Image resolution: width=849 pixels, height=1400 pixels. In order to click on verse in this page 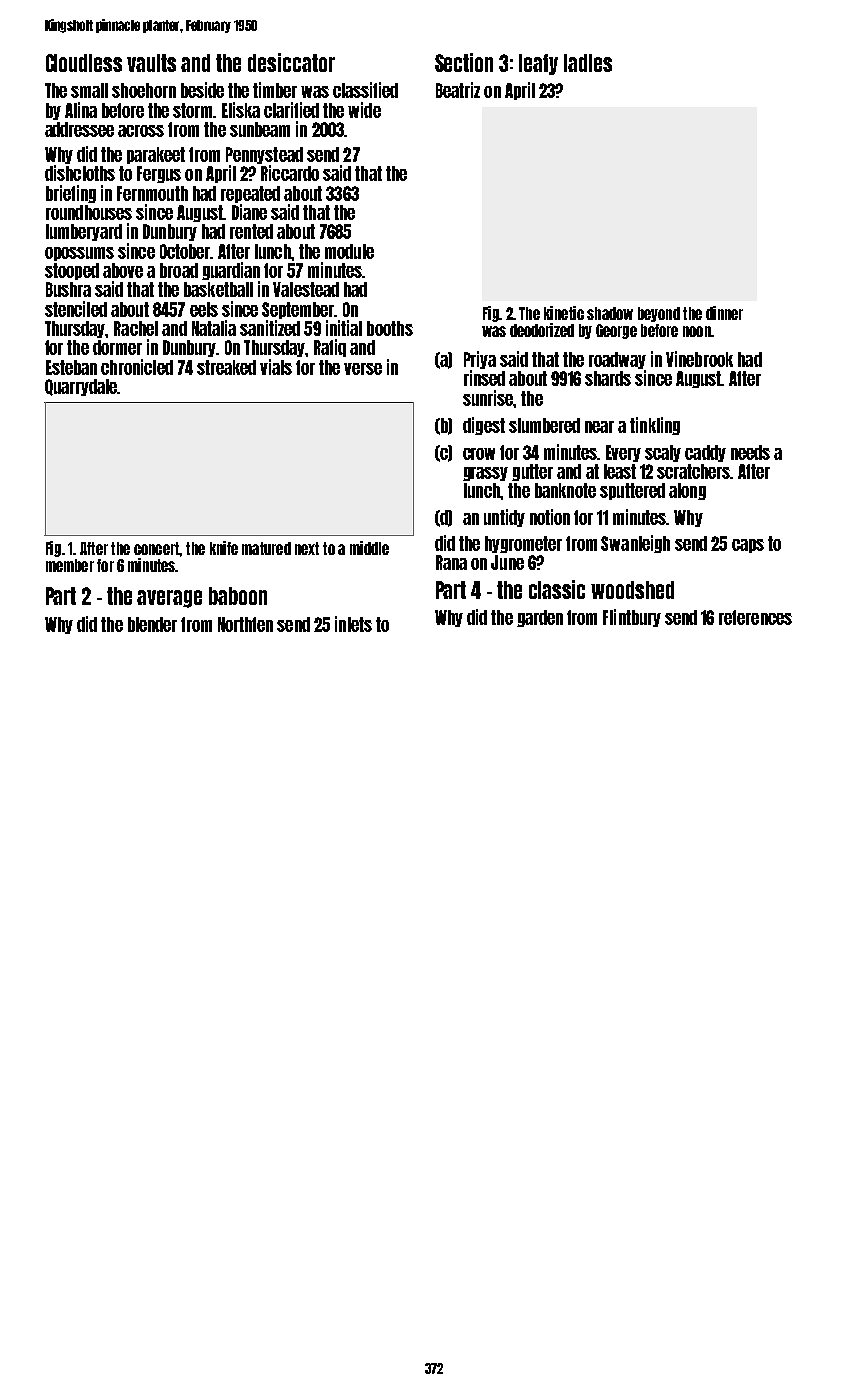, I will do `click(363, 369)`.
